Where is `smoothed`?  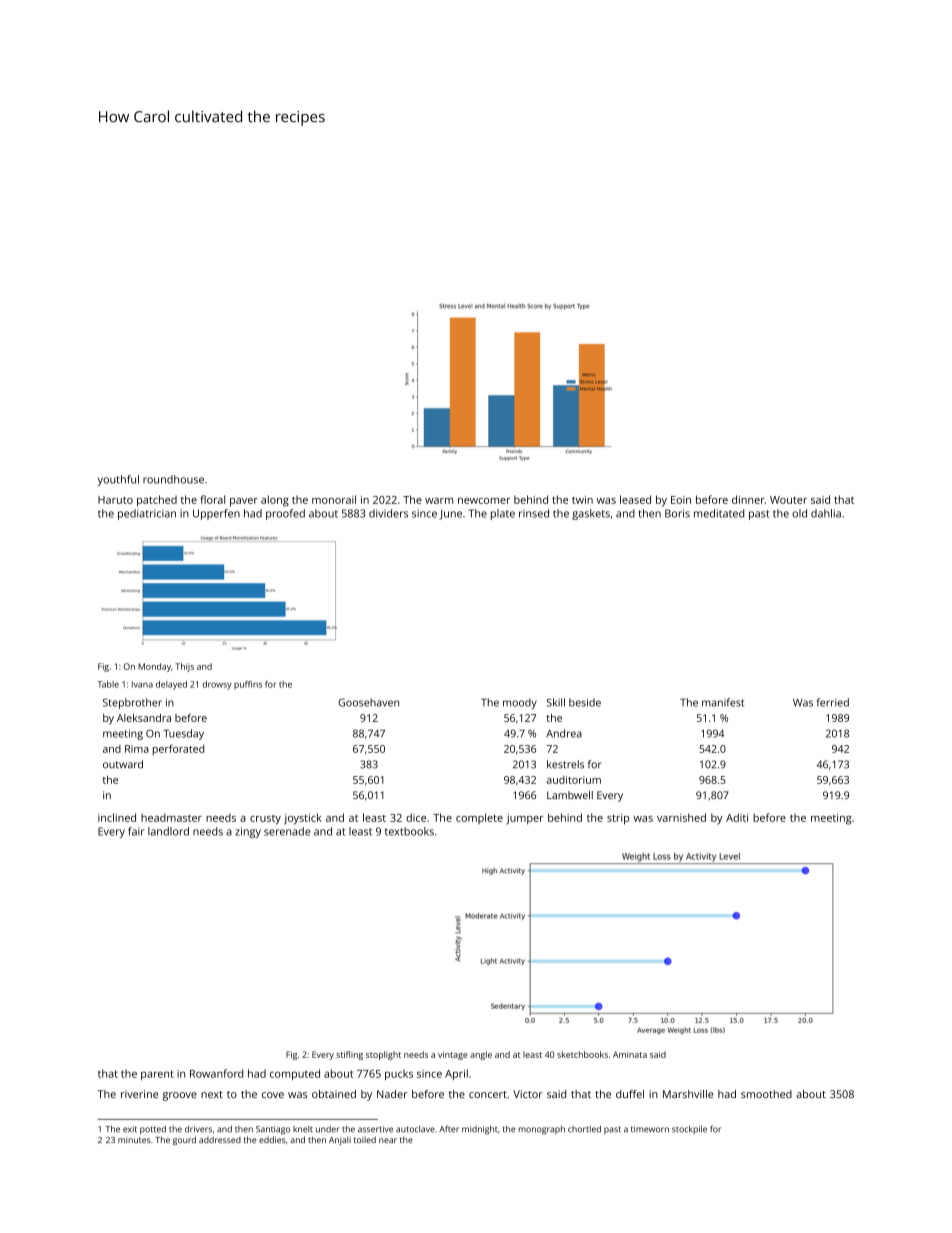 smoothed is located at coordinates (766, 1094).
